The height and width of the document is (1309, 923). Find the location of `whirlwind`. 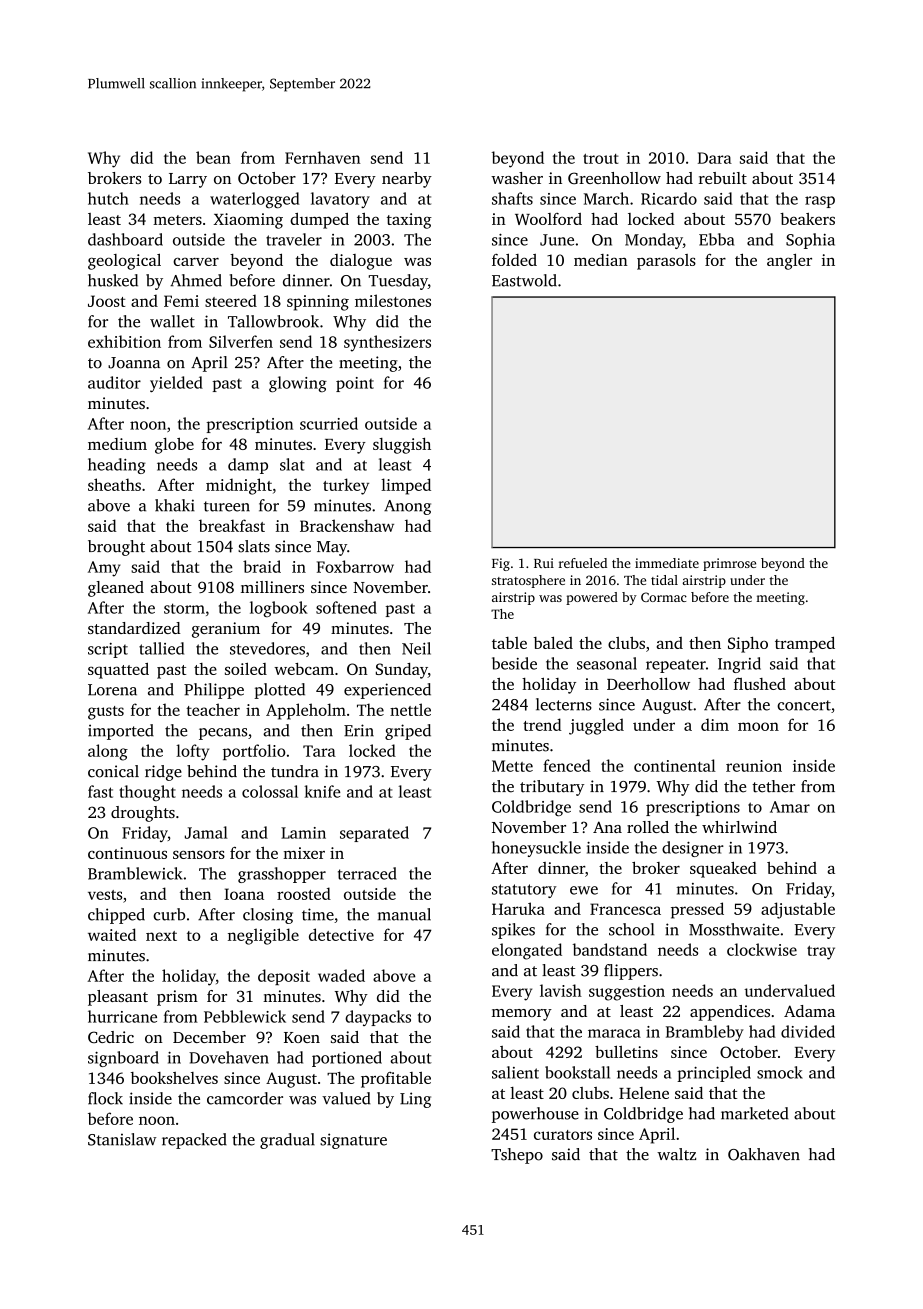

whirlwind is located at coordinates (739, 827).
